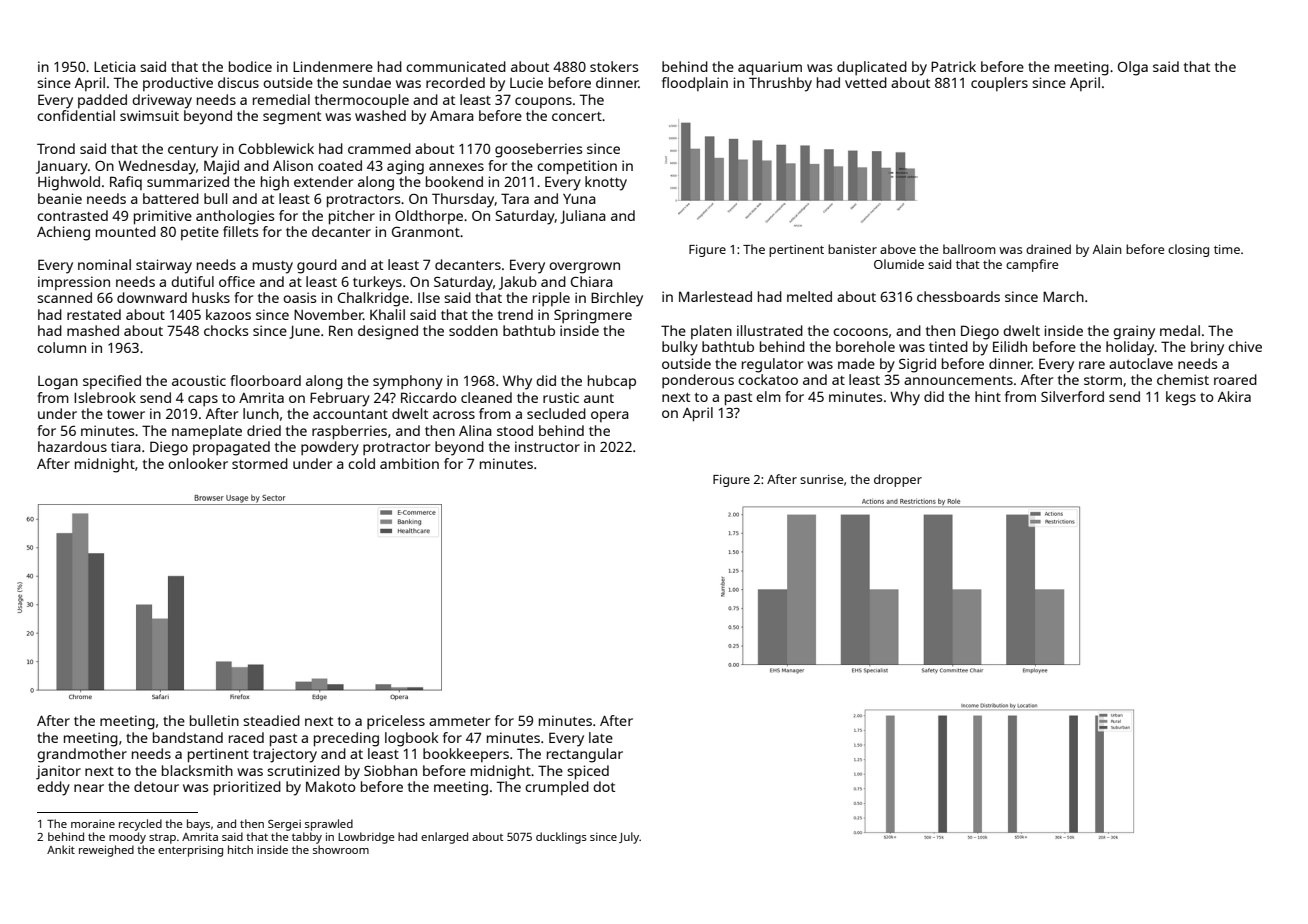 Image resolution: width=1308 pixels, height=924 pixels. I want to click on knotty, so click(606, 183).
